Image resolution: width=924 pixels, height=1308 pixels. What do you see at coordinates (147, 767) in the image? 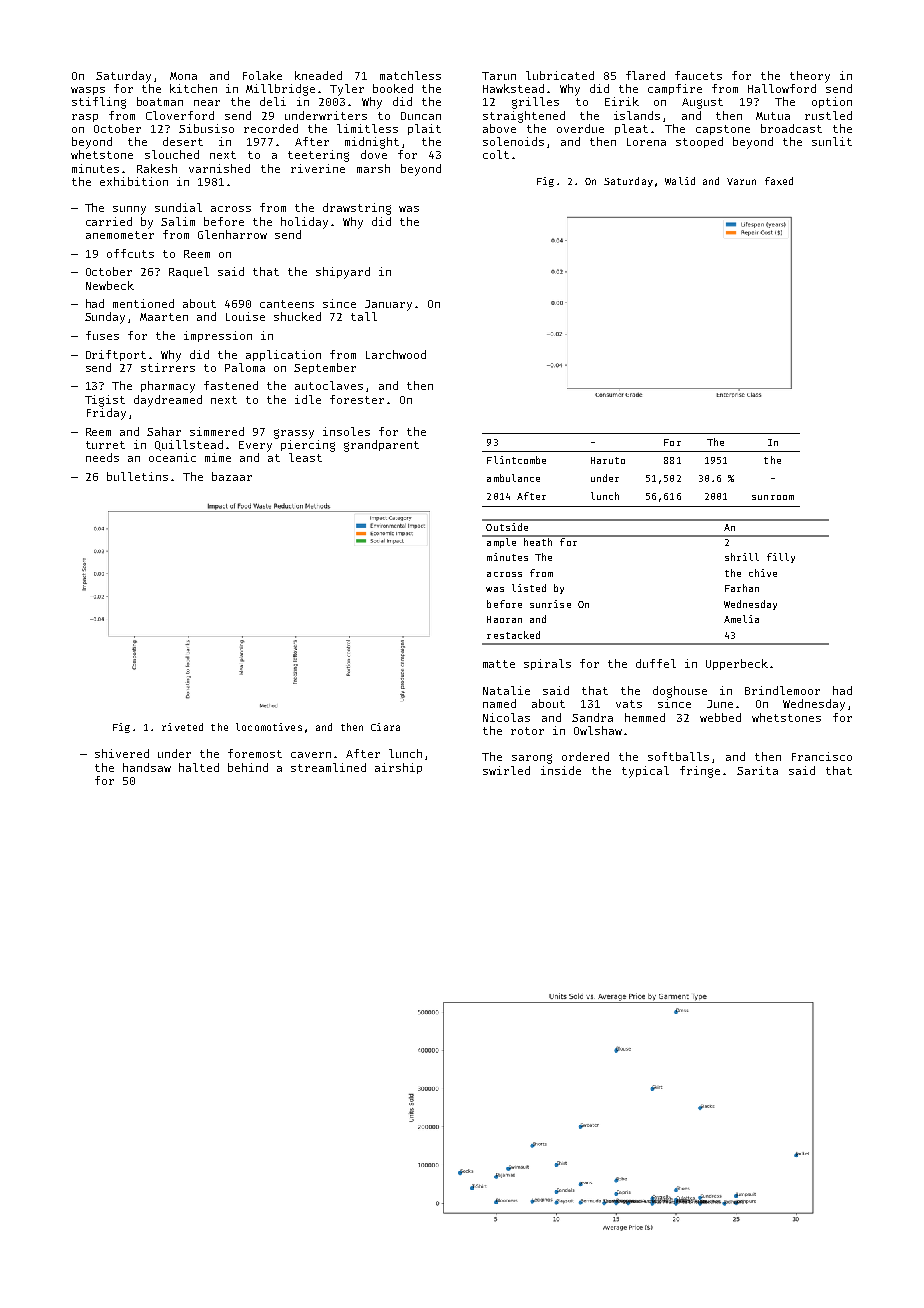
I see `handsaw` at bounding box center [147, 767].
